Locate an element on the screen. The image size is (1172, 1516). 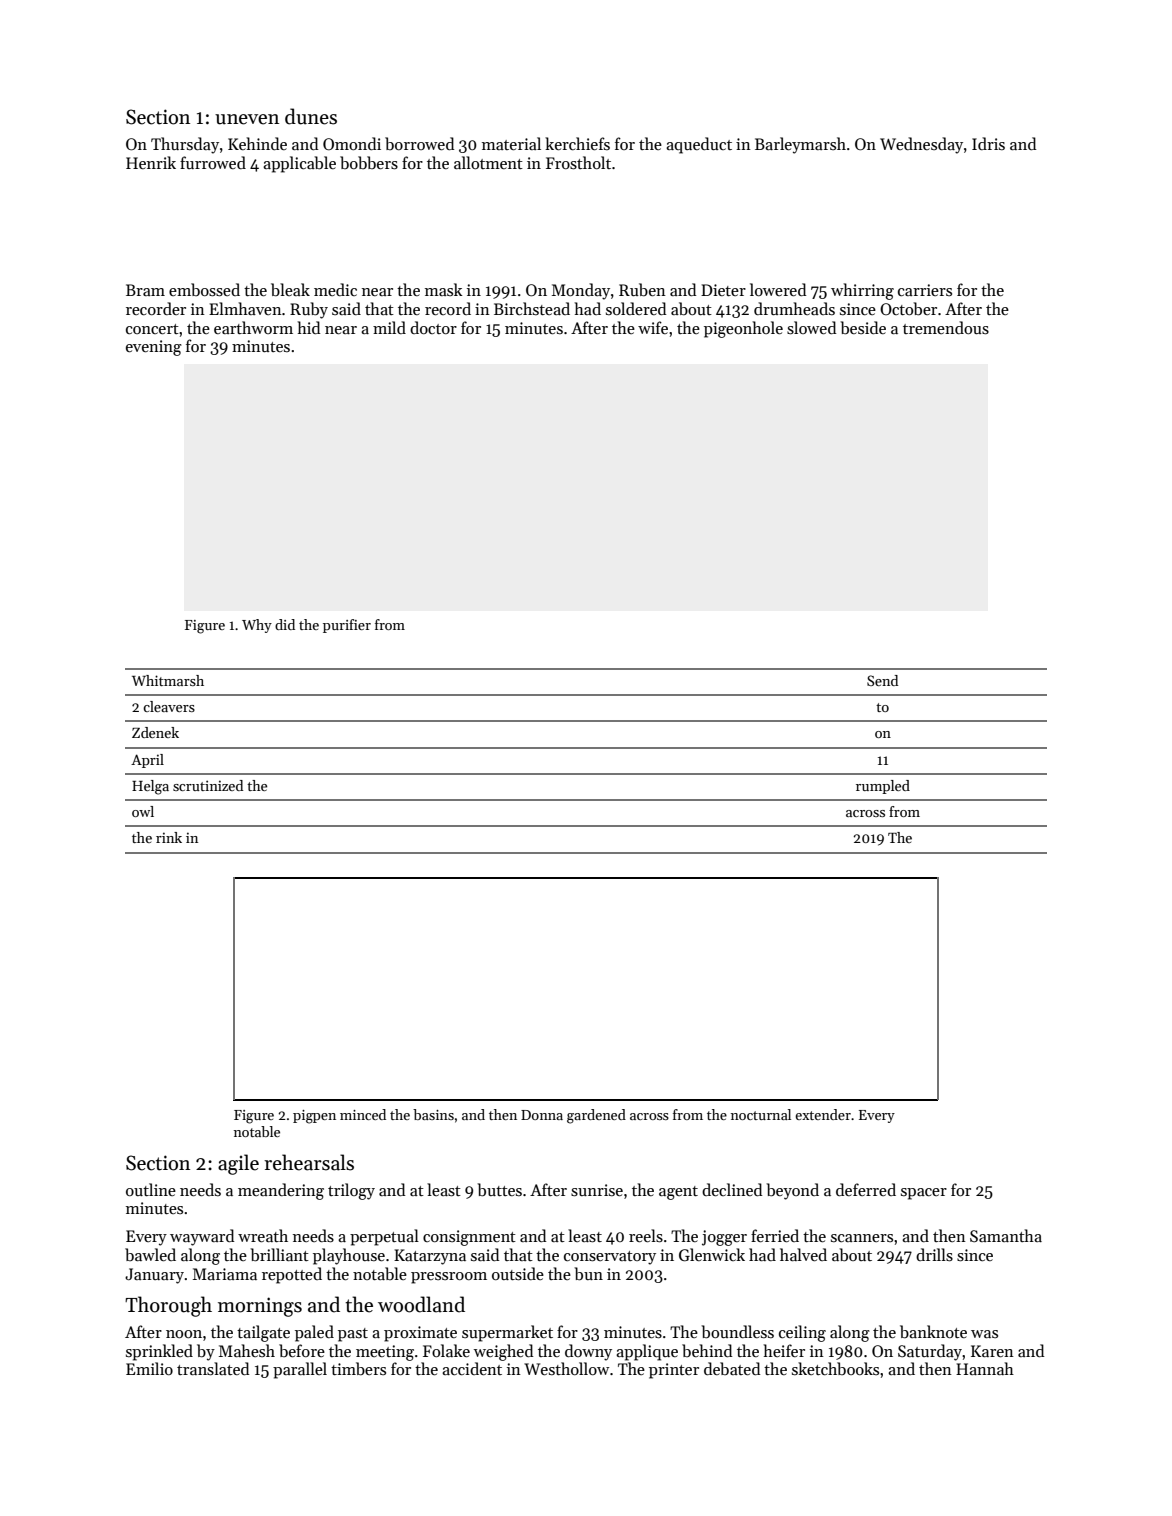
Birchstead is located at coordinates (532, 308).
